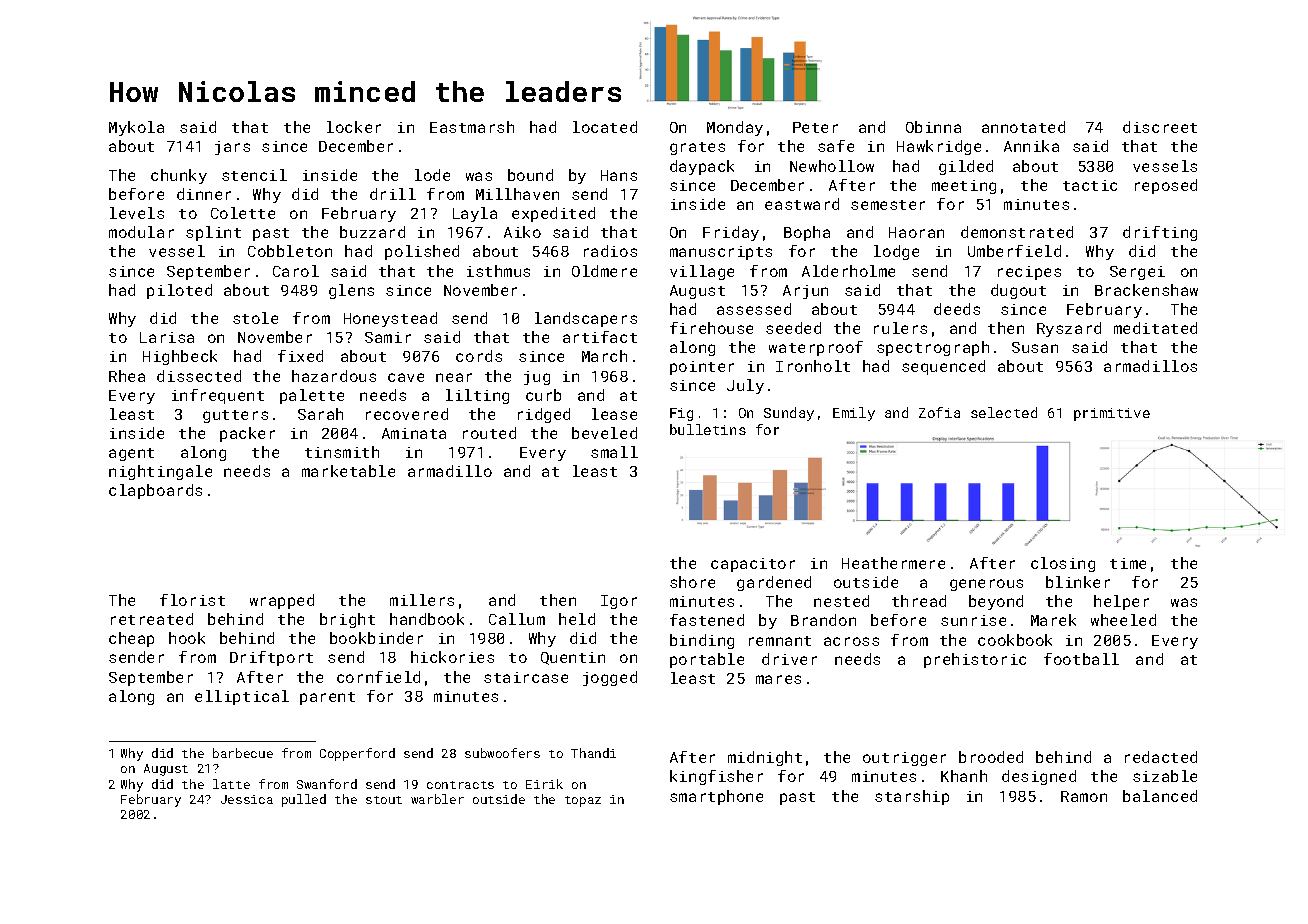 Image resolution: width=1308 pixels, height=924 pixels. What do you see at coordinates (526, 677) in the screenshot?
I see `staircase` at bounding box center [526, 677].
